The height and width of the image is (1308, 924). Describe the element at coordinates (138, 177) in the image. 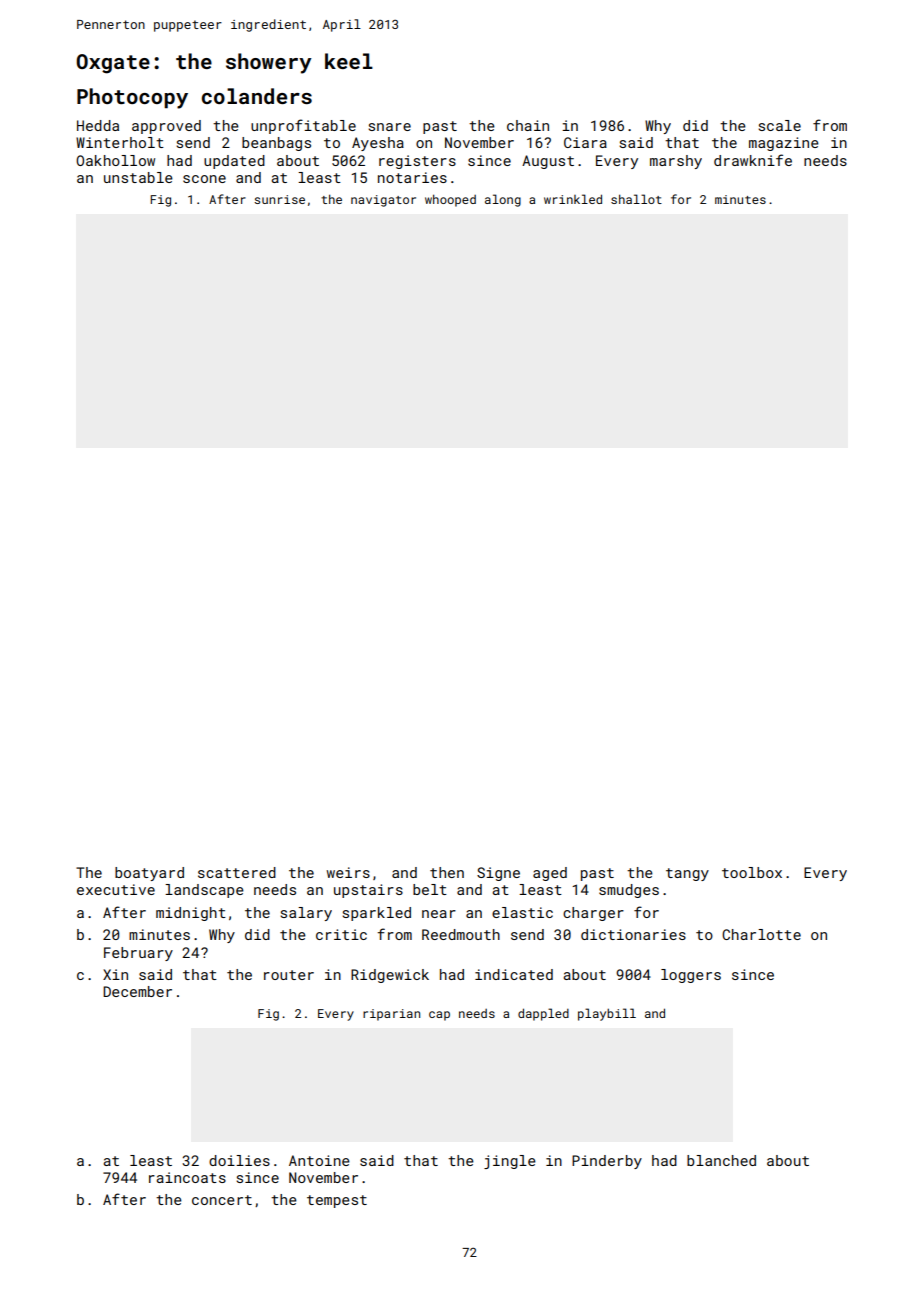

I see `unstable` at that location.
